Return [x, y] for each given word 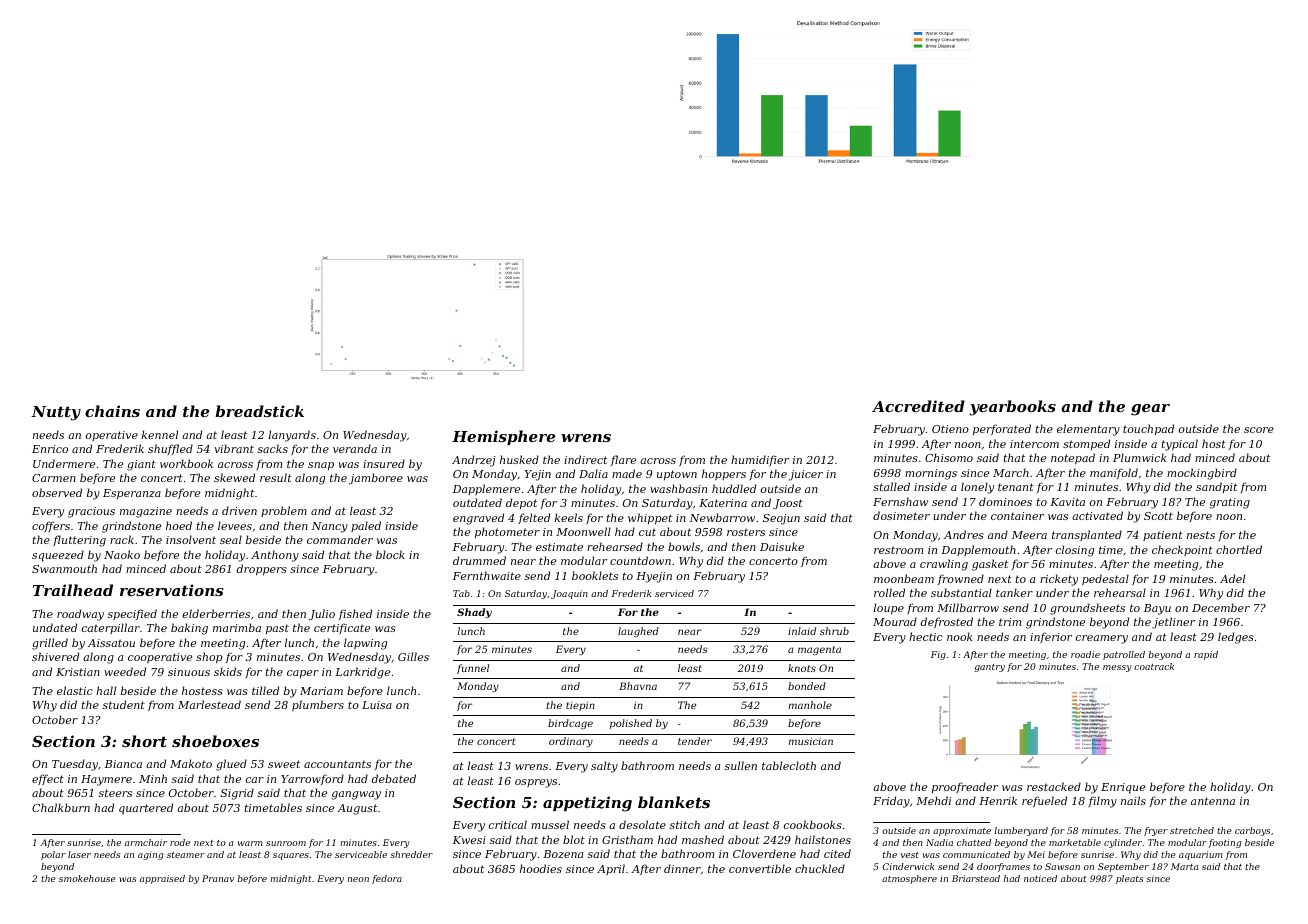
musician [811, 741]
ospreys [536, 783]
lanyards [292, 436]
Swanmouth [64, 568]
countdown [640, 560]
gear [1150, 410]
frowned [961, 579]
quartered [146, 809]
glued [231, 765]
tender [695, 741]
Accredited [918, 406]
